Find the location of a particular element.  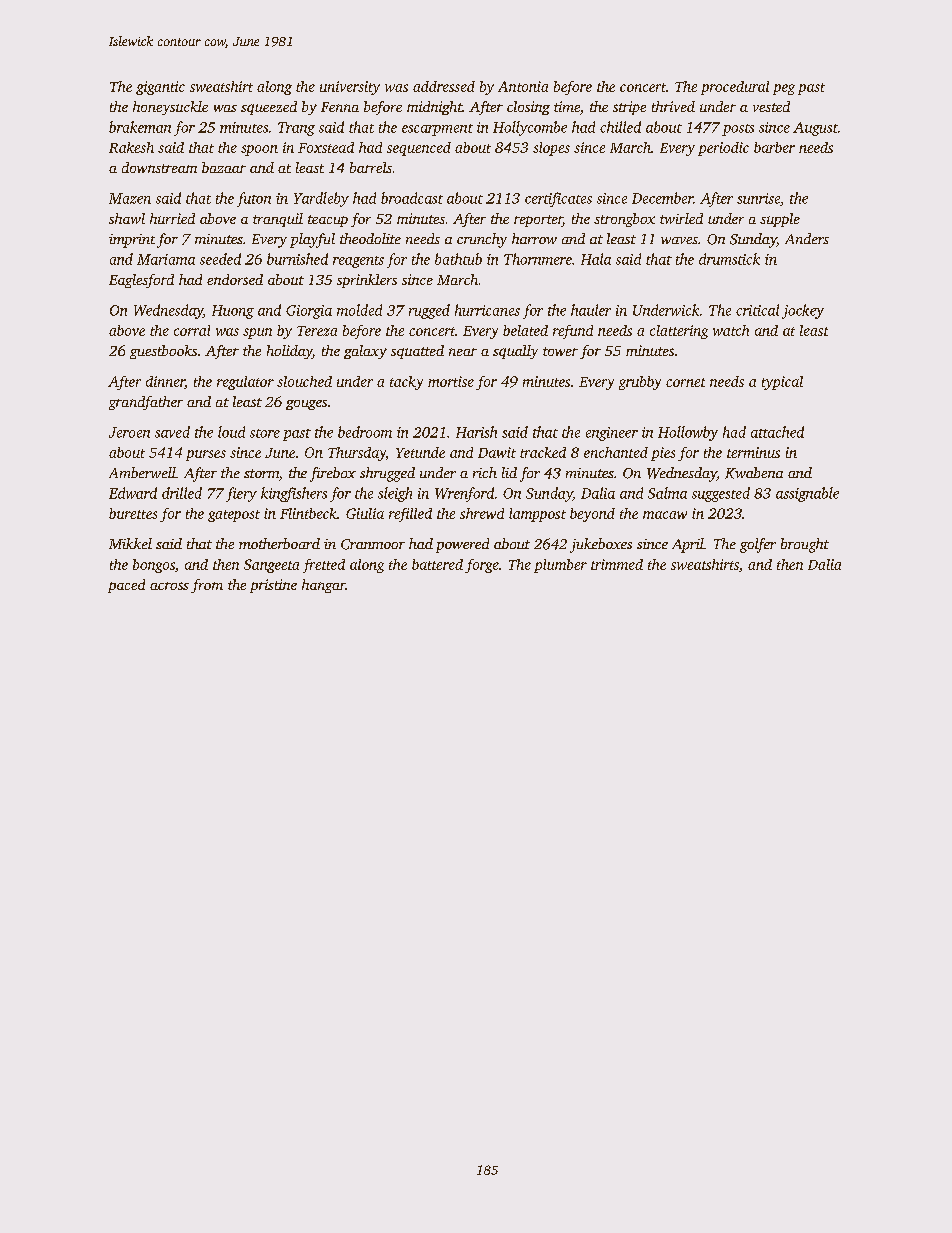

procedural is located at coordinates (735, 88).
